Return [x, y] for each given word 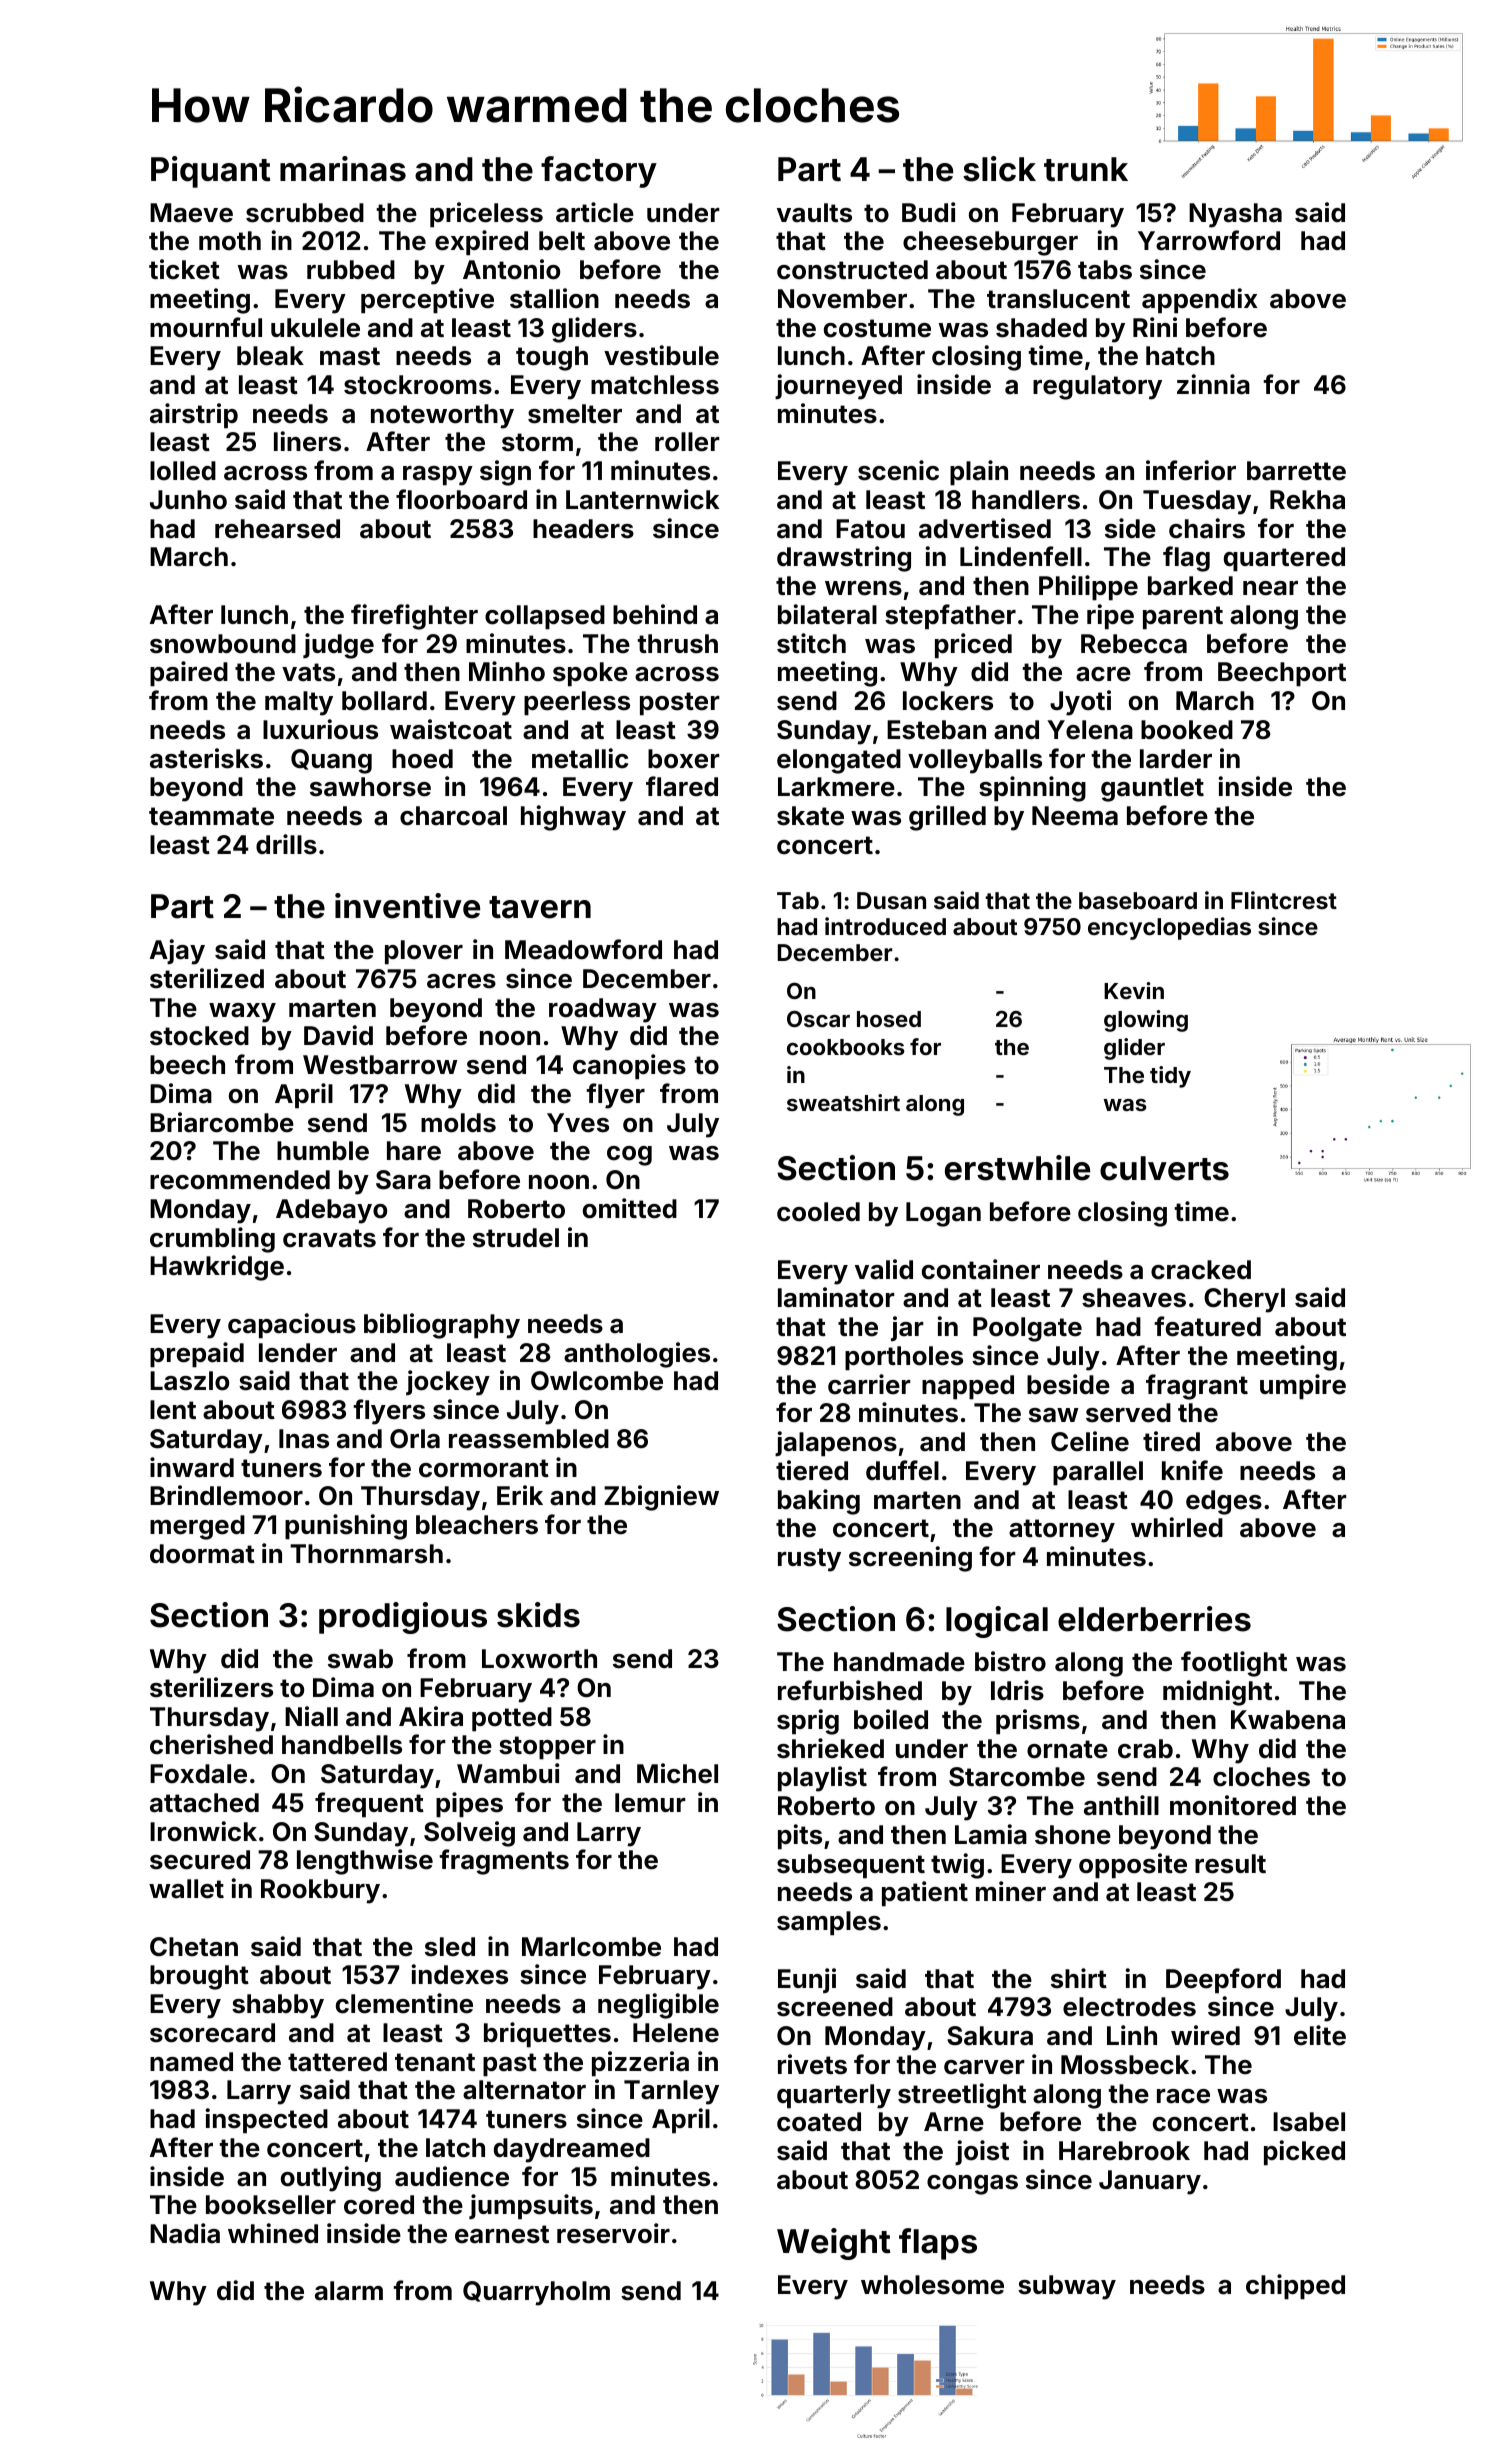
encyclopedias [1169, 928]
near [1270, 588]
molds [458, 1123]
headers [583, 529]
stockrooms [418, 385]
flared [682, 786]
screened [835, 2007]
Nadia [185, 2233]
